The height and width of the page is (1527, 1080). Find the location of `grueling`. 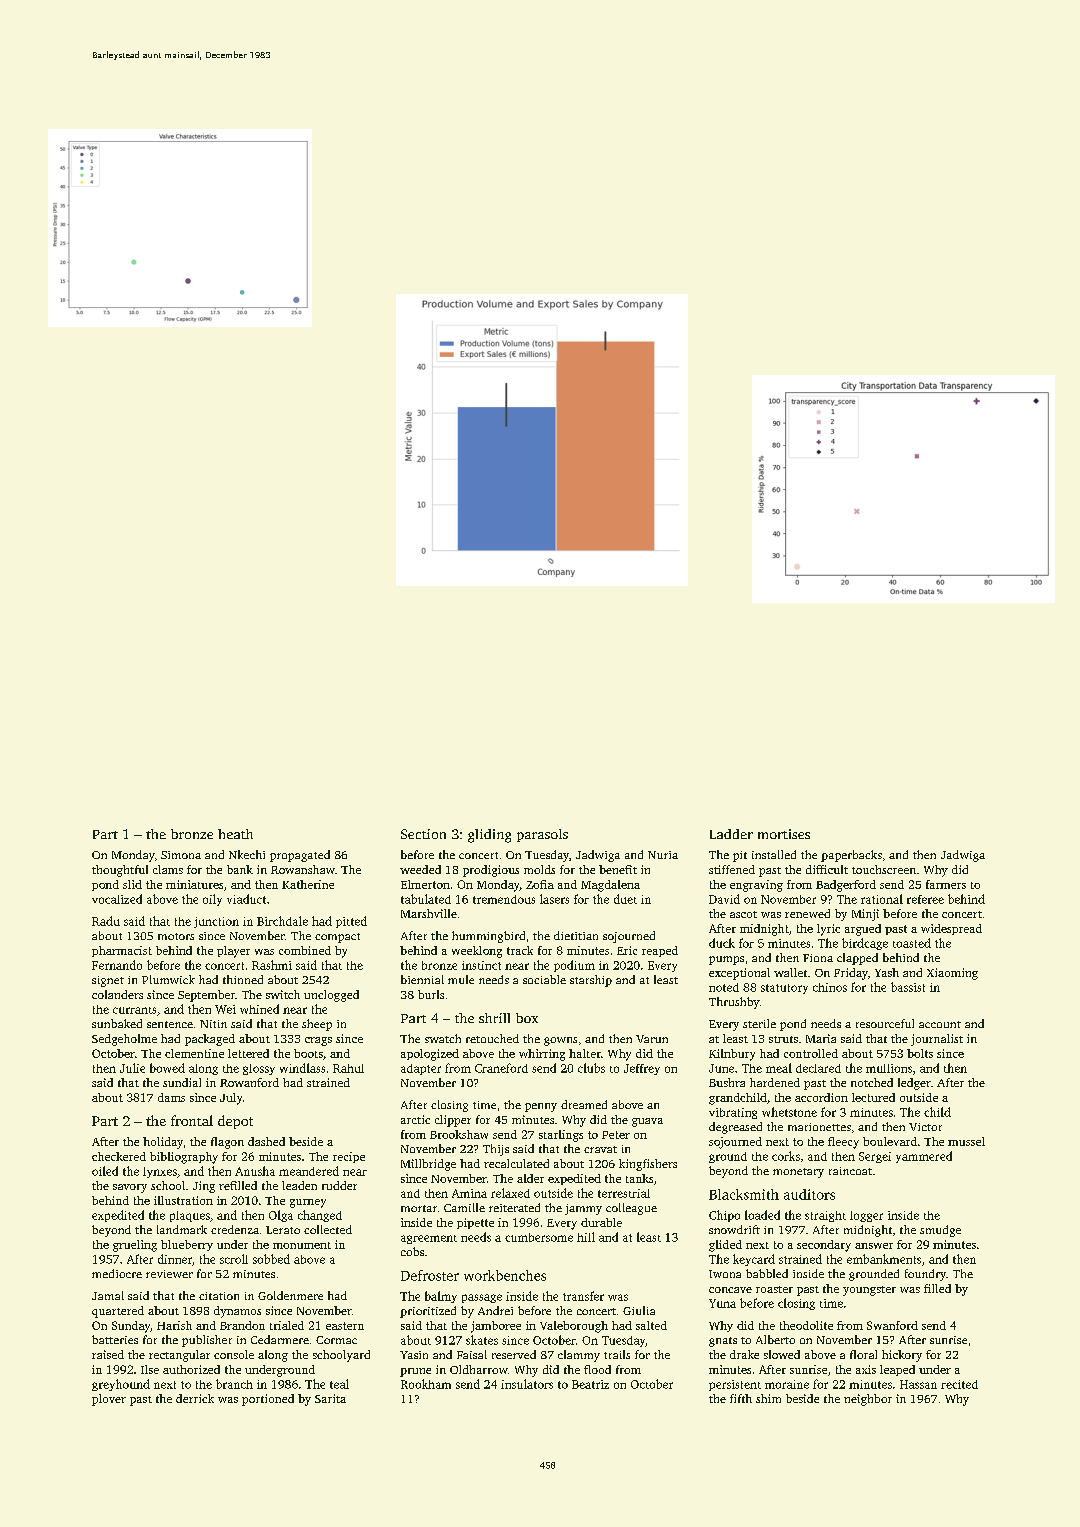

grueling is located at coordinates (135, 1246).
